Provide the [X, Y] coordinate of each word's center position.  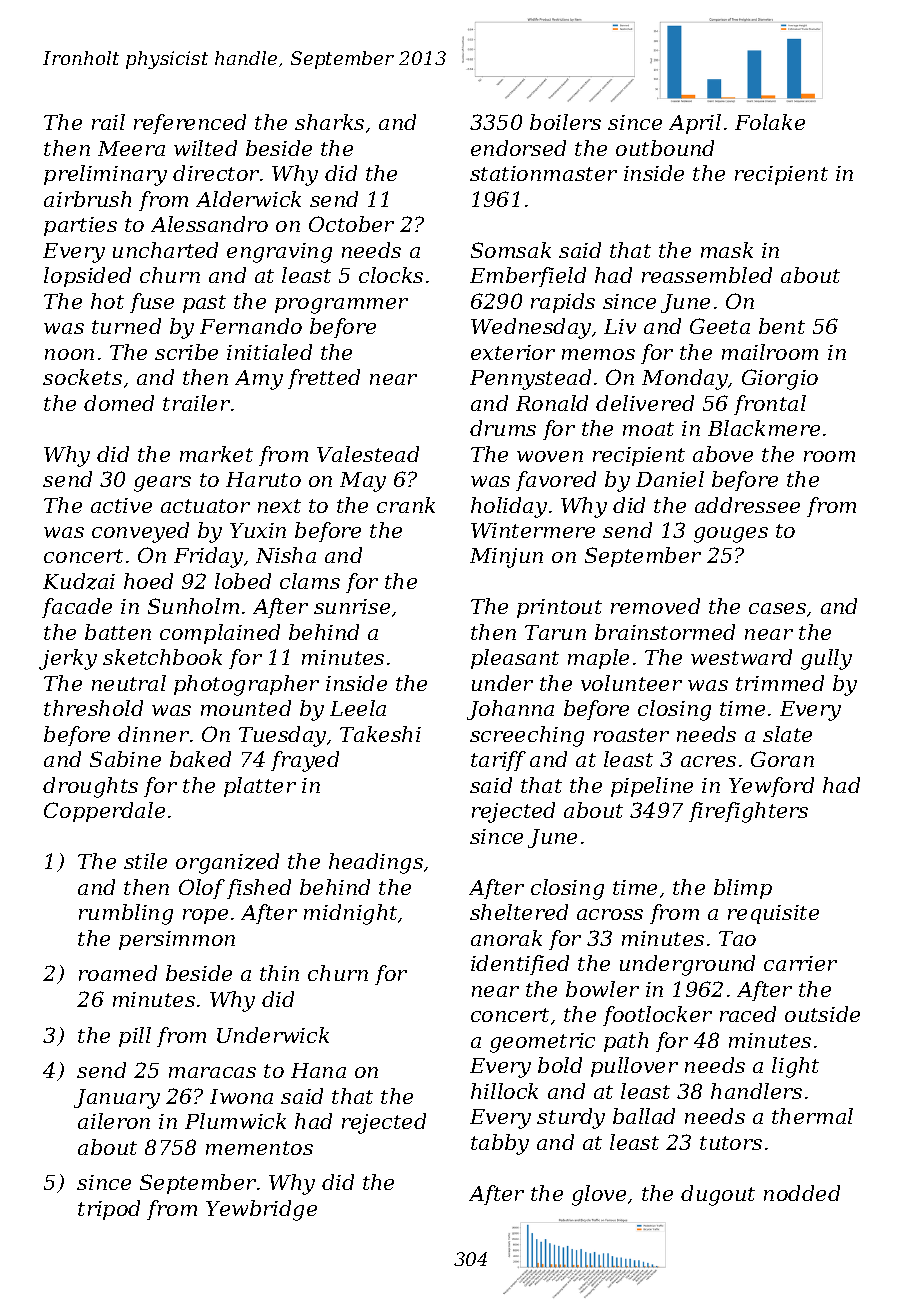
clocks [391, 275]
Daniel [670, 479]
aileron [114, 1121]
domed [119, 403]
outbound [665, 148]
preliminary [105, 175]
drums [503, 428]
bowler [602, 989]
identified [520, 965]
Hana [318, 1070]
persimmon [177, 940]
